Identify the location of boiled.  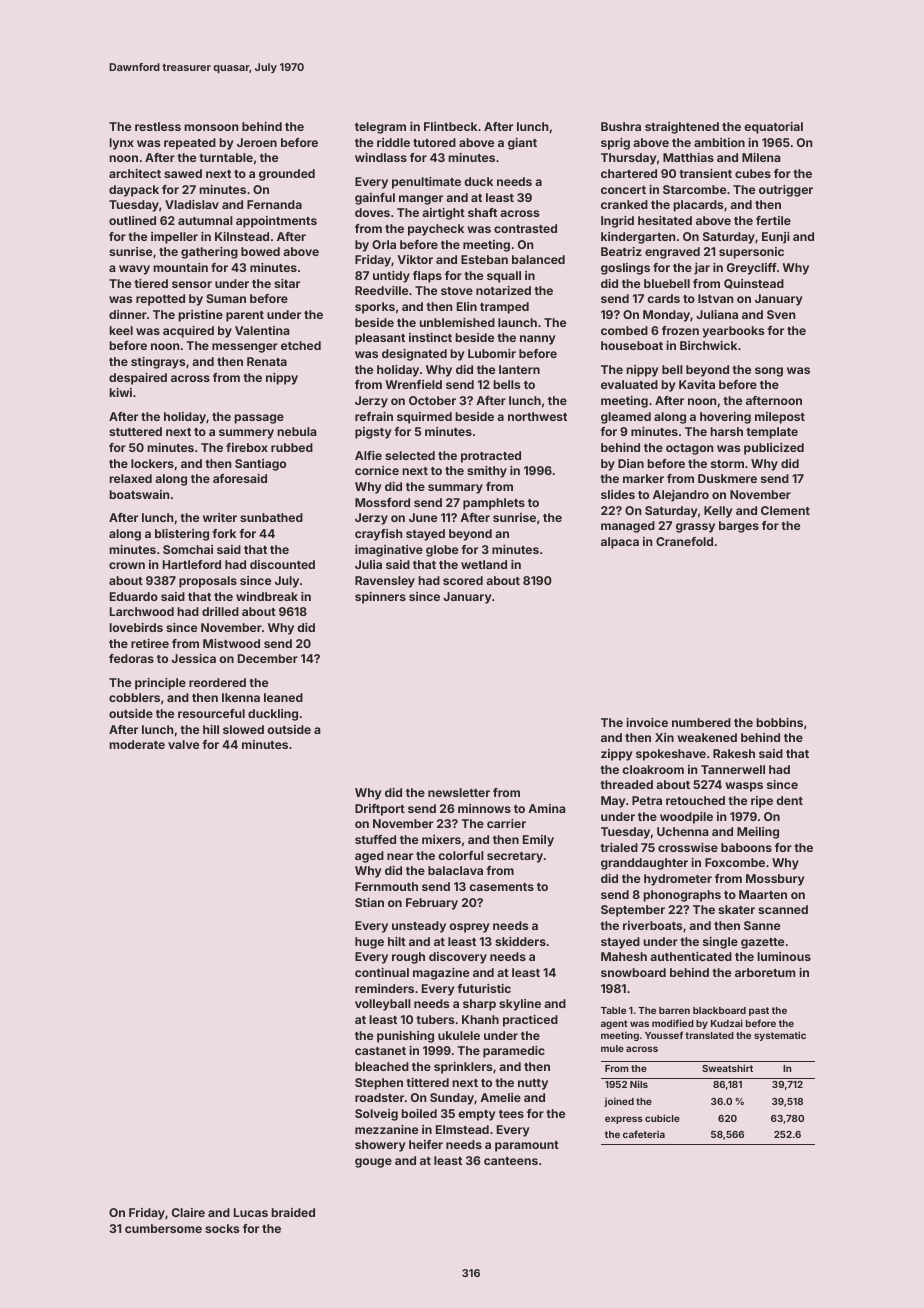
(419, 1113).
